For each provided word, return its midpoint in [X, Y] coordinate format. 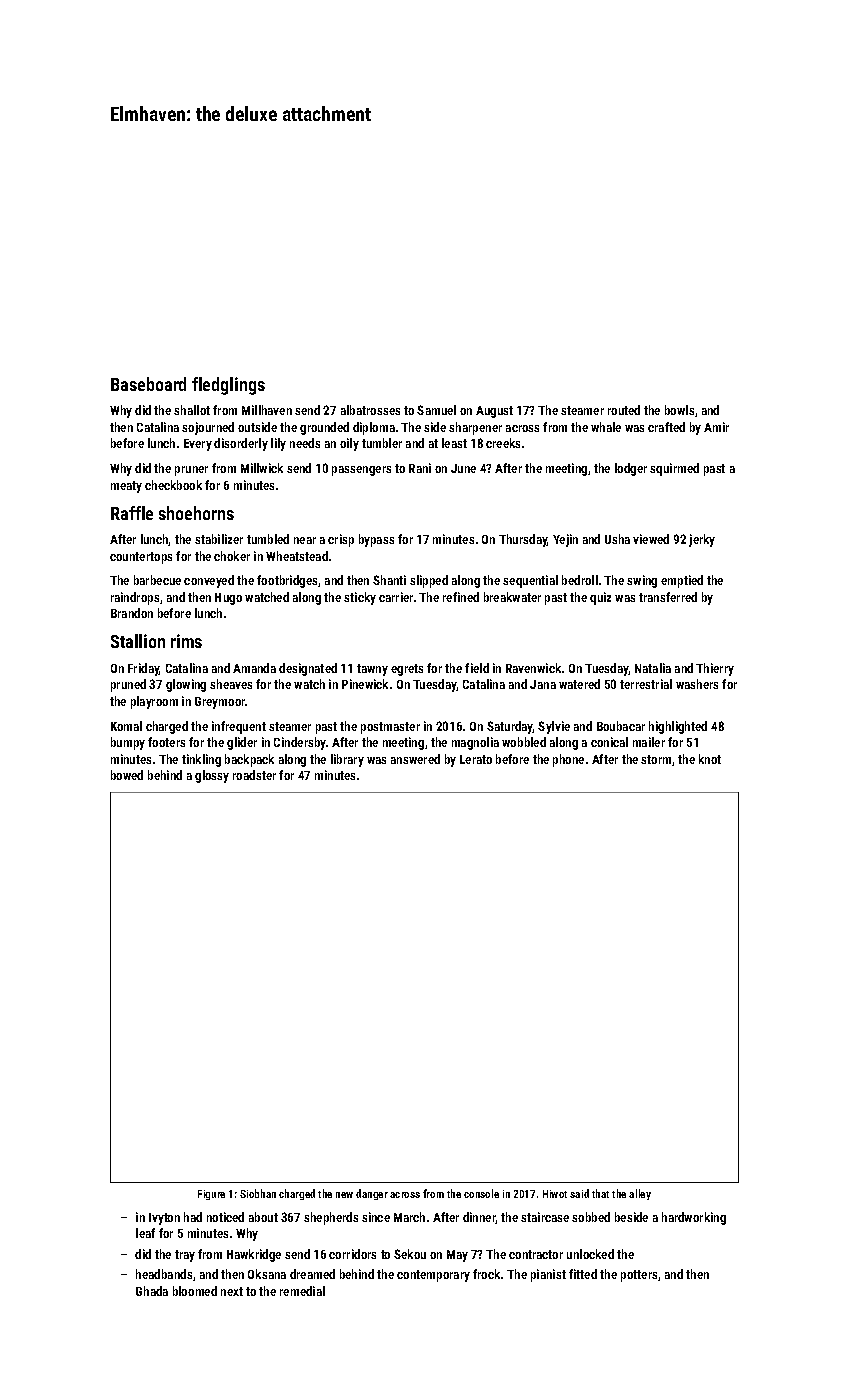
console [481, 1193]
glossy [212, 776]
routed [624, 410]
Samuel [436, 410]
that [600, 1193]
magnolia [475, 743]
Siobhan [258, 1193]
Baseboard [148, 384]
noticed [225, 1217]
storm [656, 759]
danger [372, 1194]
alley [640, 1194]
